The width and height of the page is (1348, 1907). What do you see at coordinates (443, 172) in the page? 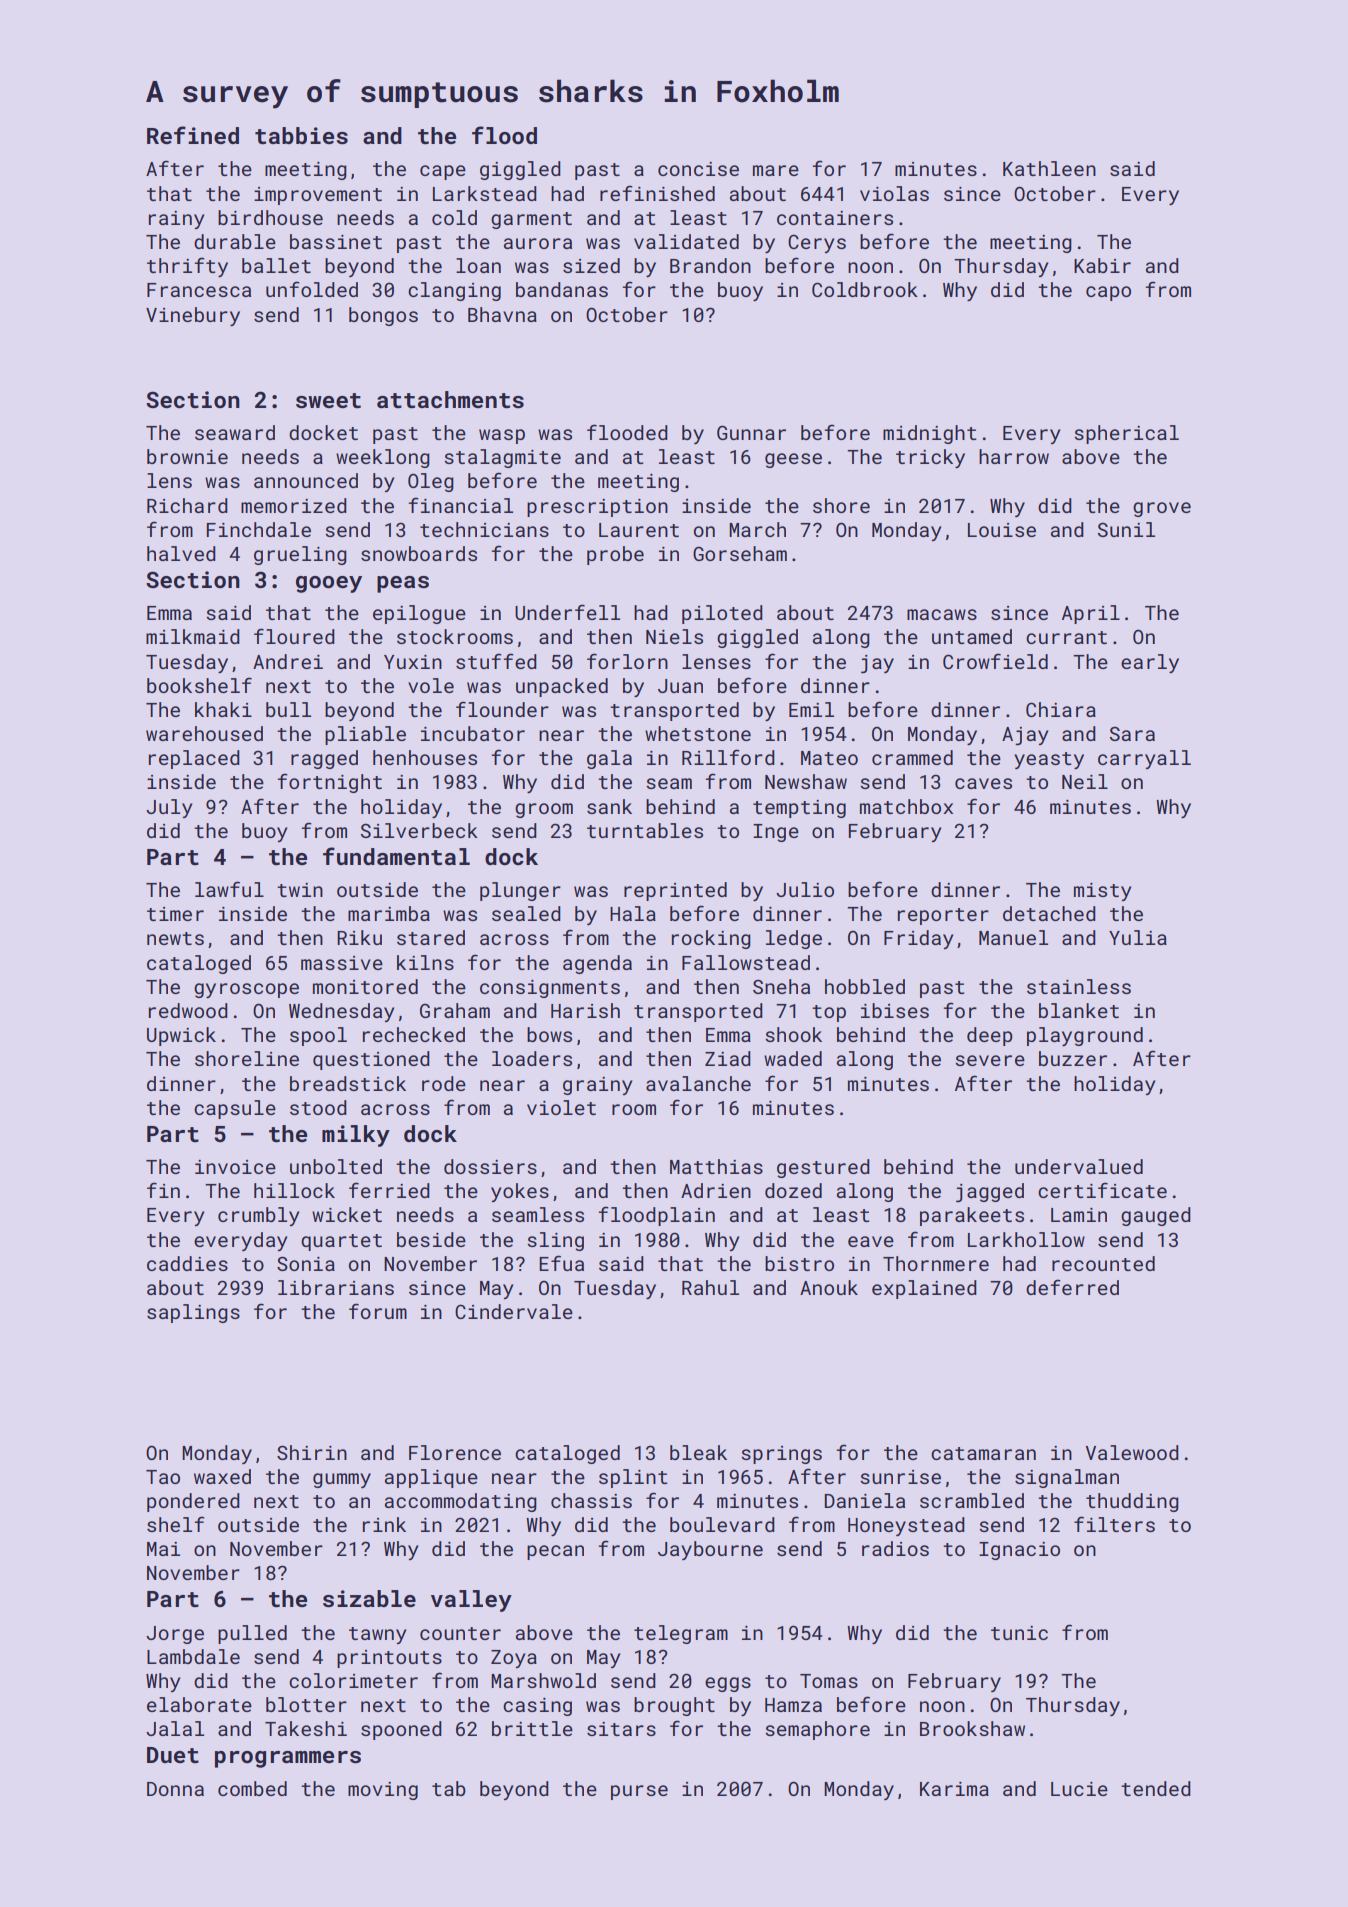
I see `cape` at bounding box center [443, 172].
